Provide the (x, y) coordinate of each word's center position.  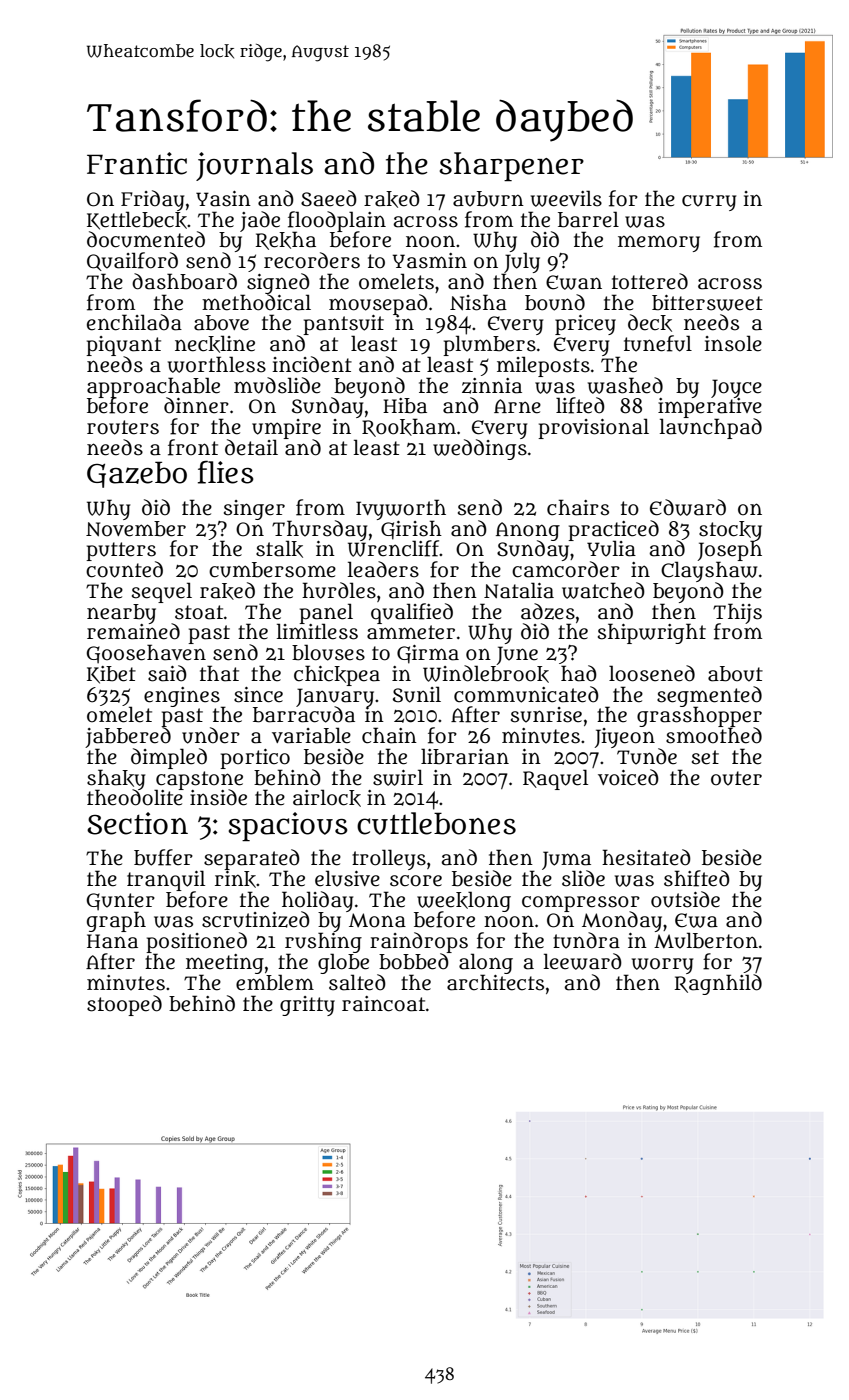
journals (254, 166)
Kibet (111, 675)
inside (218, 798)
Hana (112, 941)
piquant (123, 346)
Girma (428, 654)
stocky (730, 531)
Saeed (329, 198)
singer (254, 510)
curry (709, 203)
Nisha (478, 302)
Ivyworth (401, 509)
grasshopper (699, 717)
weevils (566, 198)
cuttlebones (436, 823)
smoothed (714, 735)
